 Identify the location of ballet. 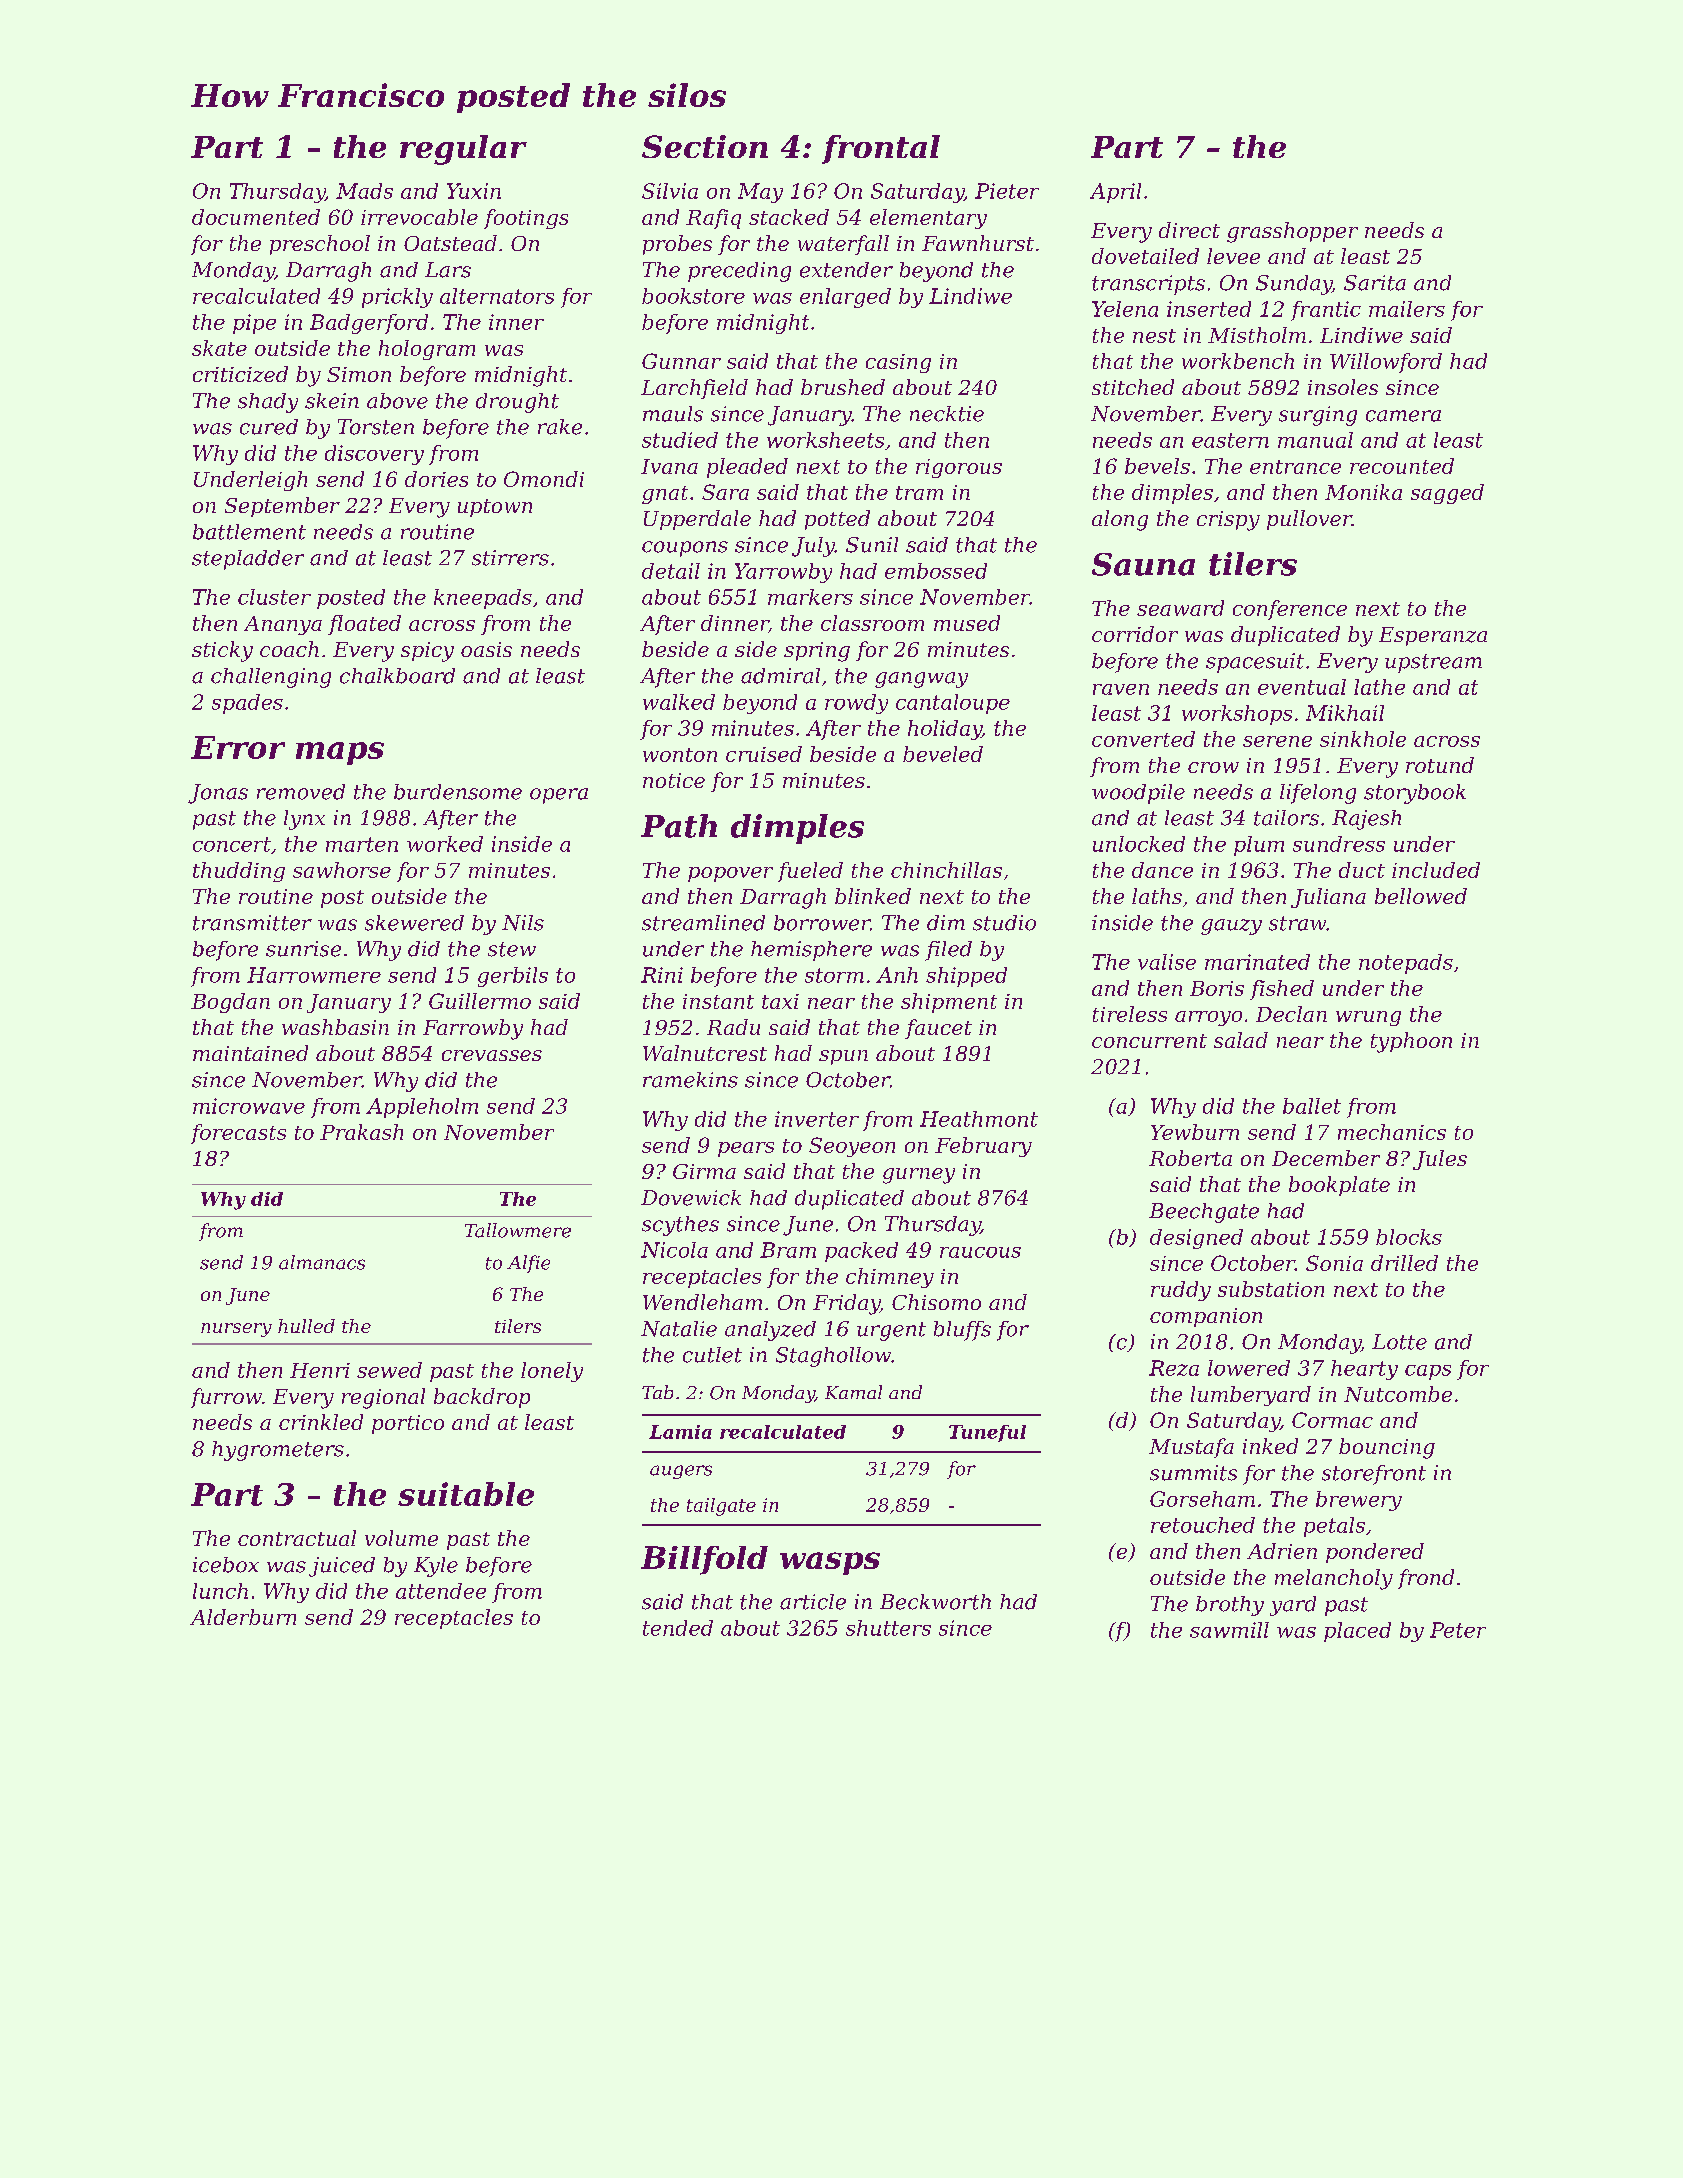
(1312, 1106).
